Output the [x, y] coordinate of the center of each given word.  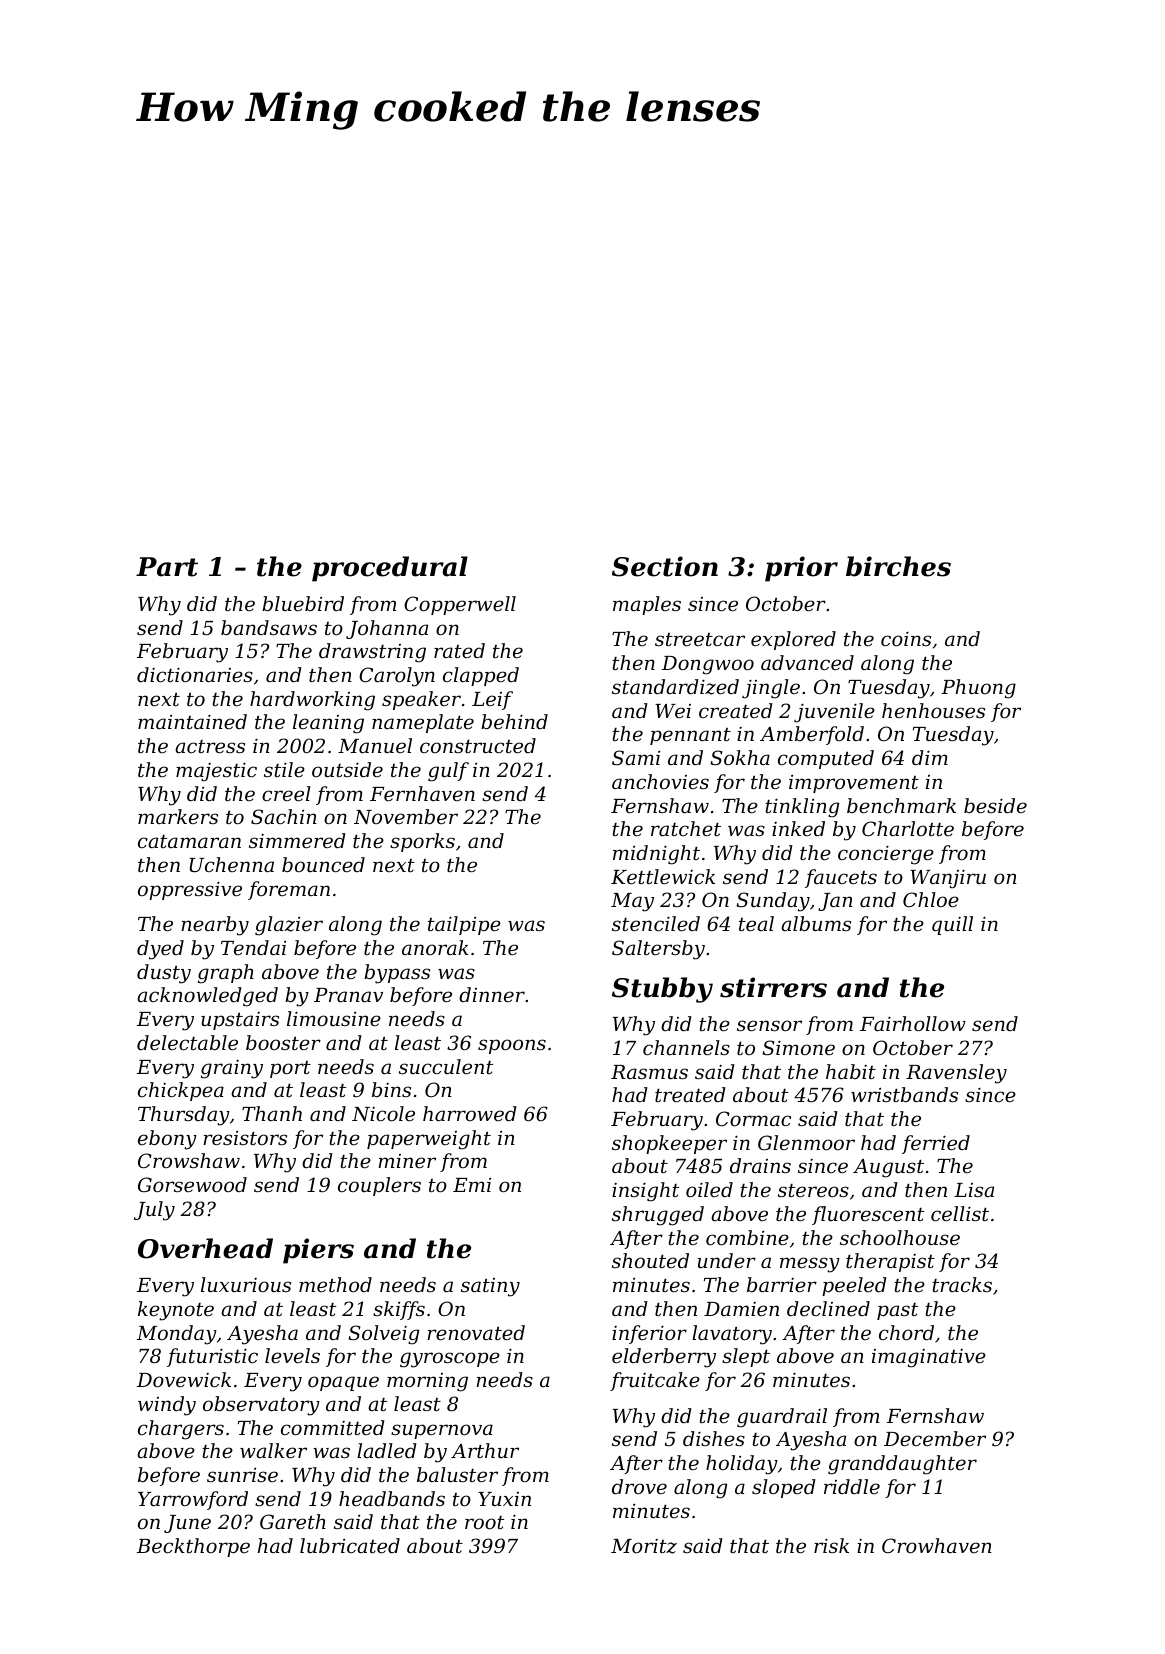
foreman [289, 890]
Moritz [644, 1546]
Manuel [375, 745]
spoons [512, 1046]
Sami [636, 757]
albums [816, 923]
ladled [387, 1450]
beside [995, 805]
